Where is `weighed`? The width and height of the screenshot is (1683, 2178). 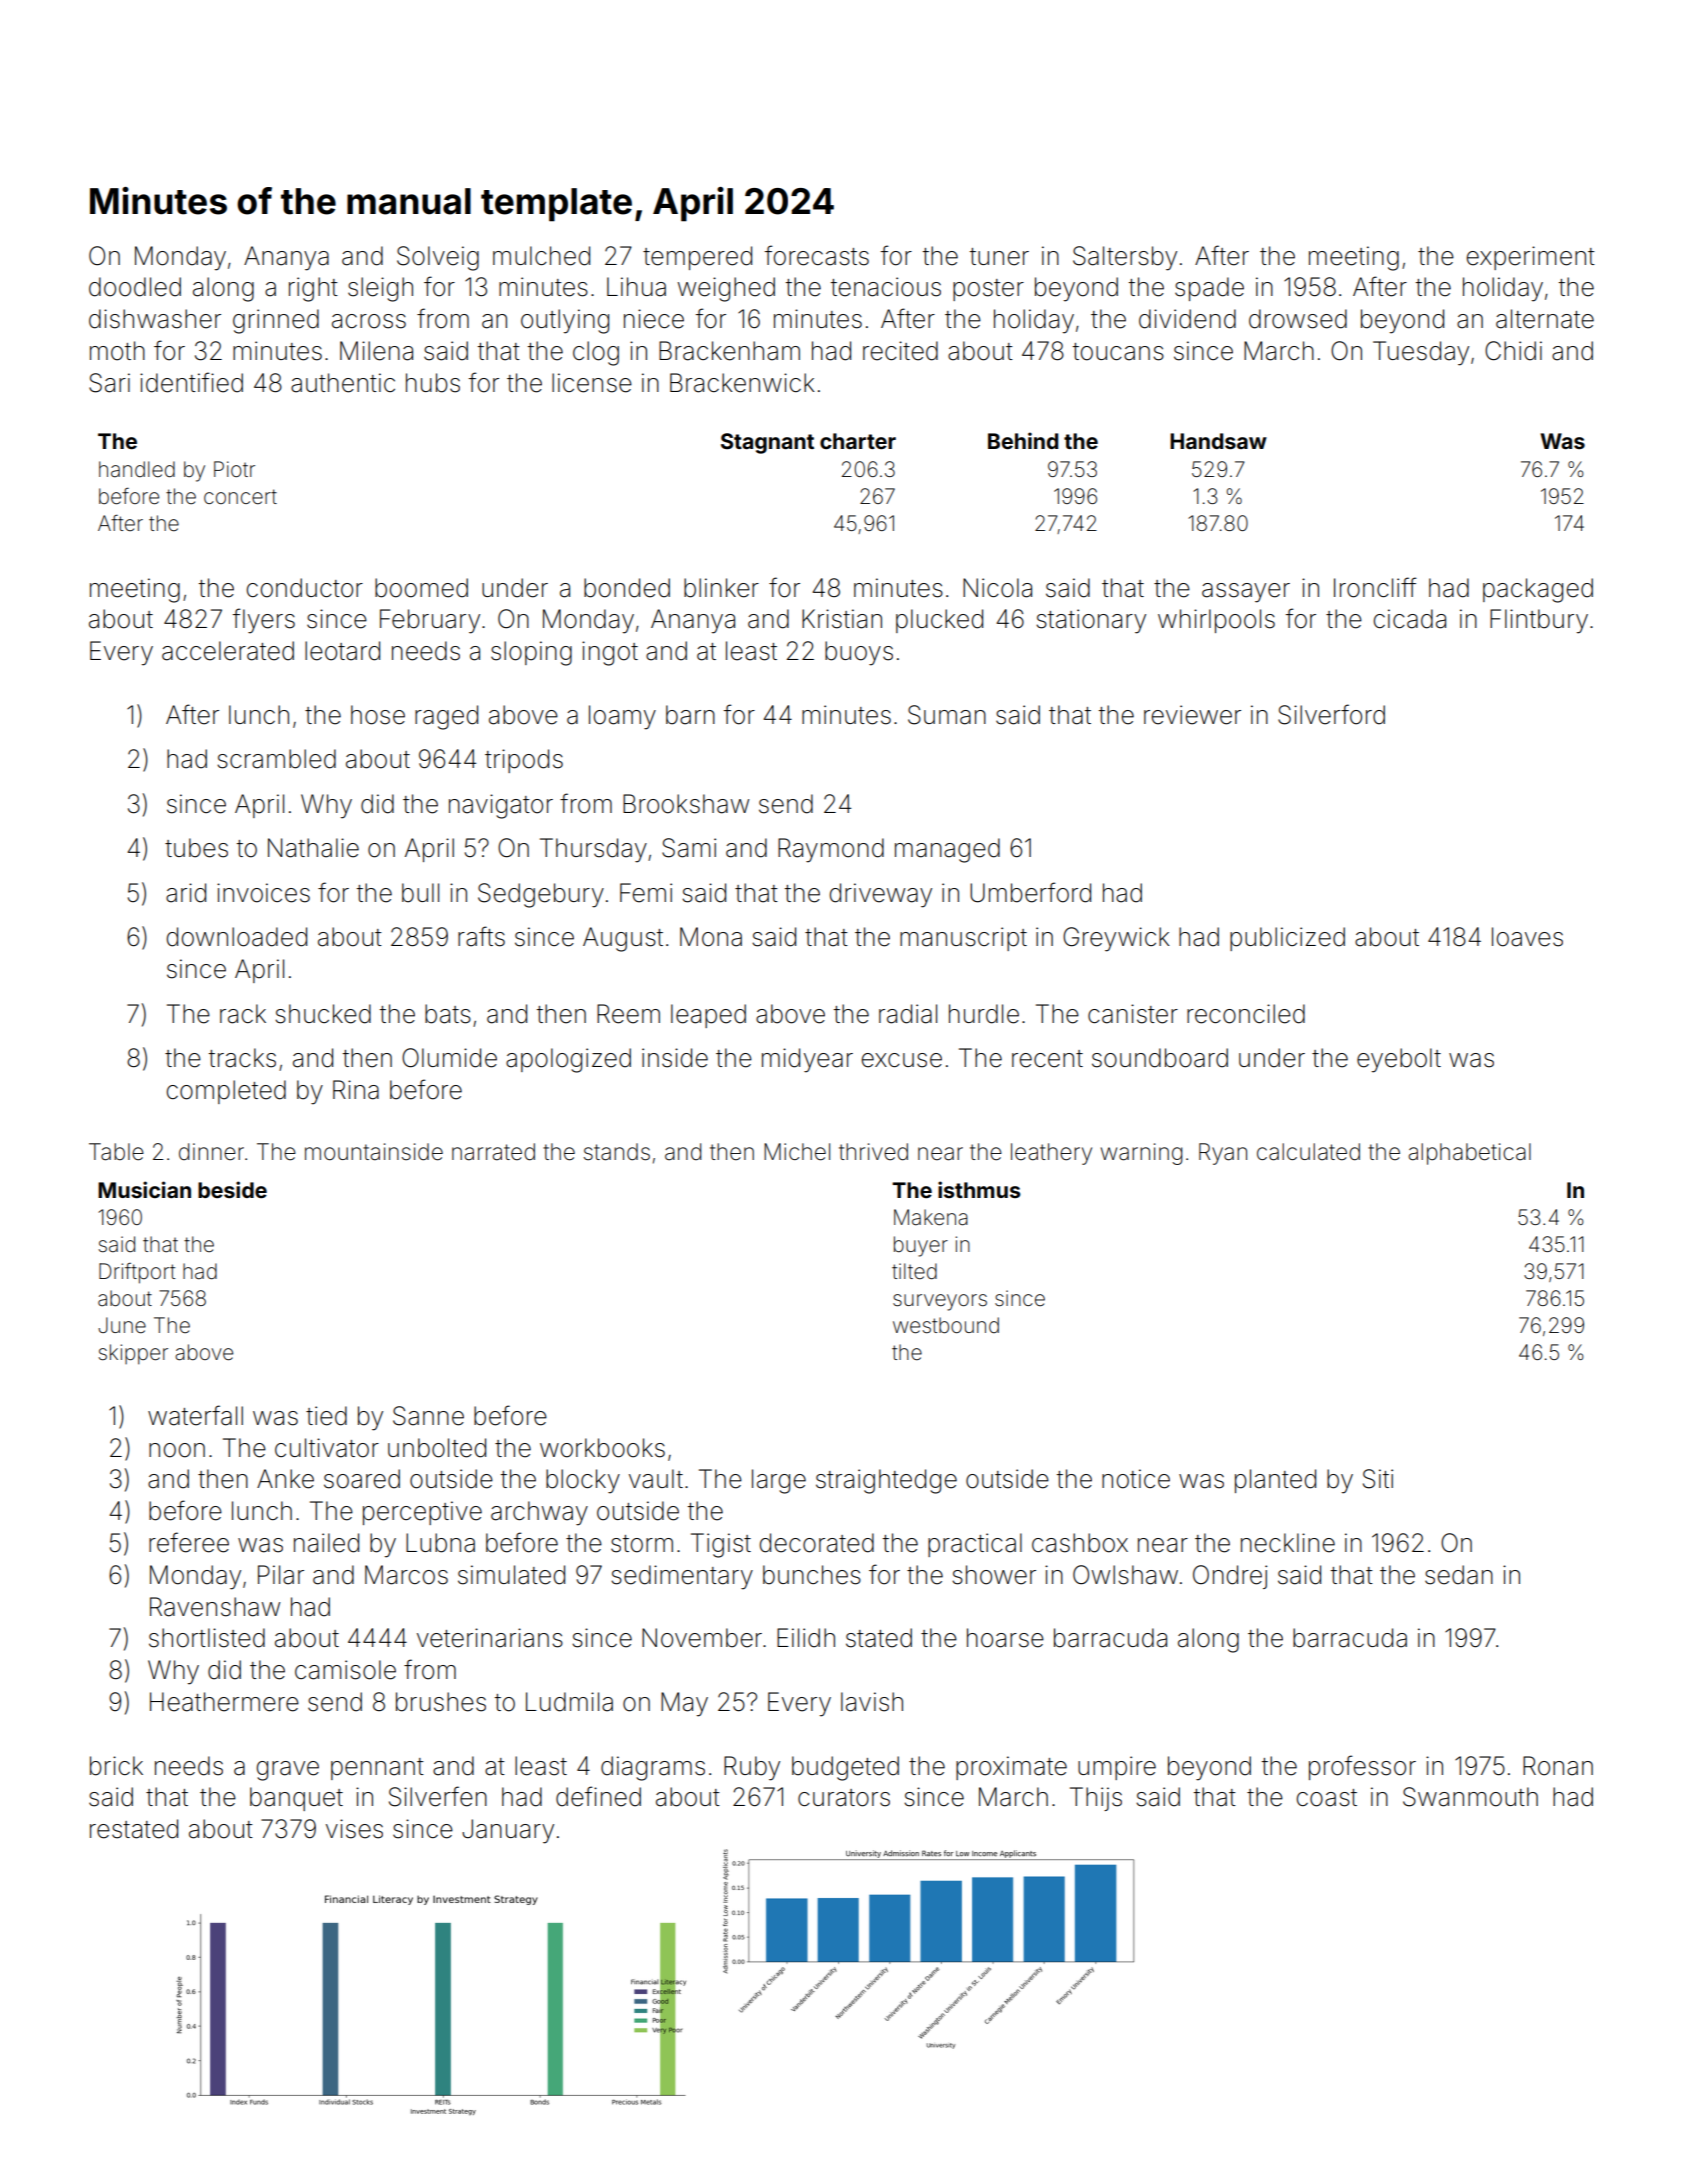
weighed is located at coordinates (726, 289).
